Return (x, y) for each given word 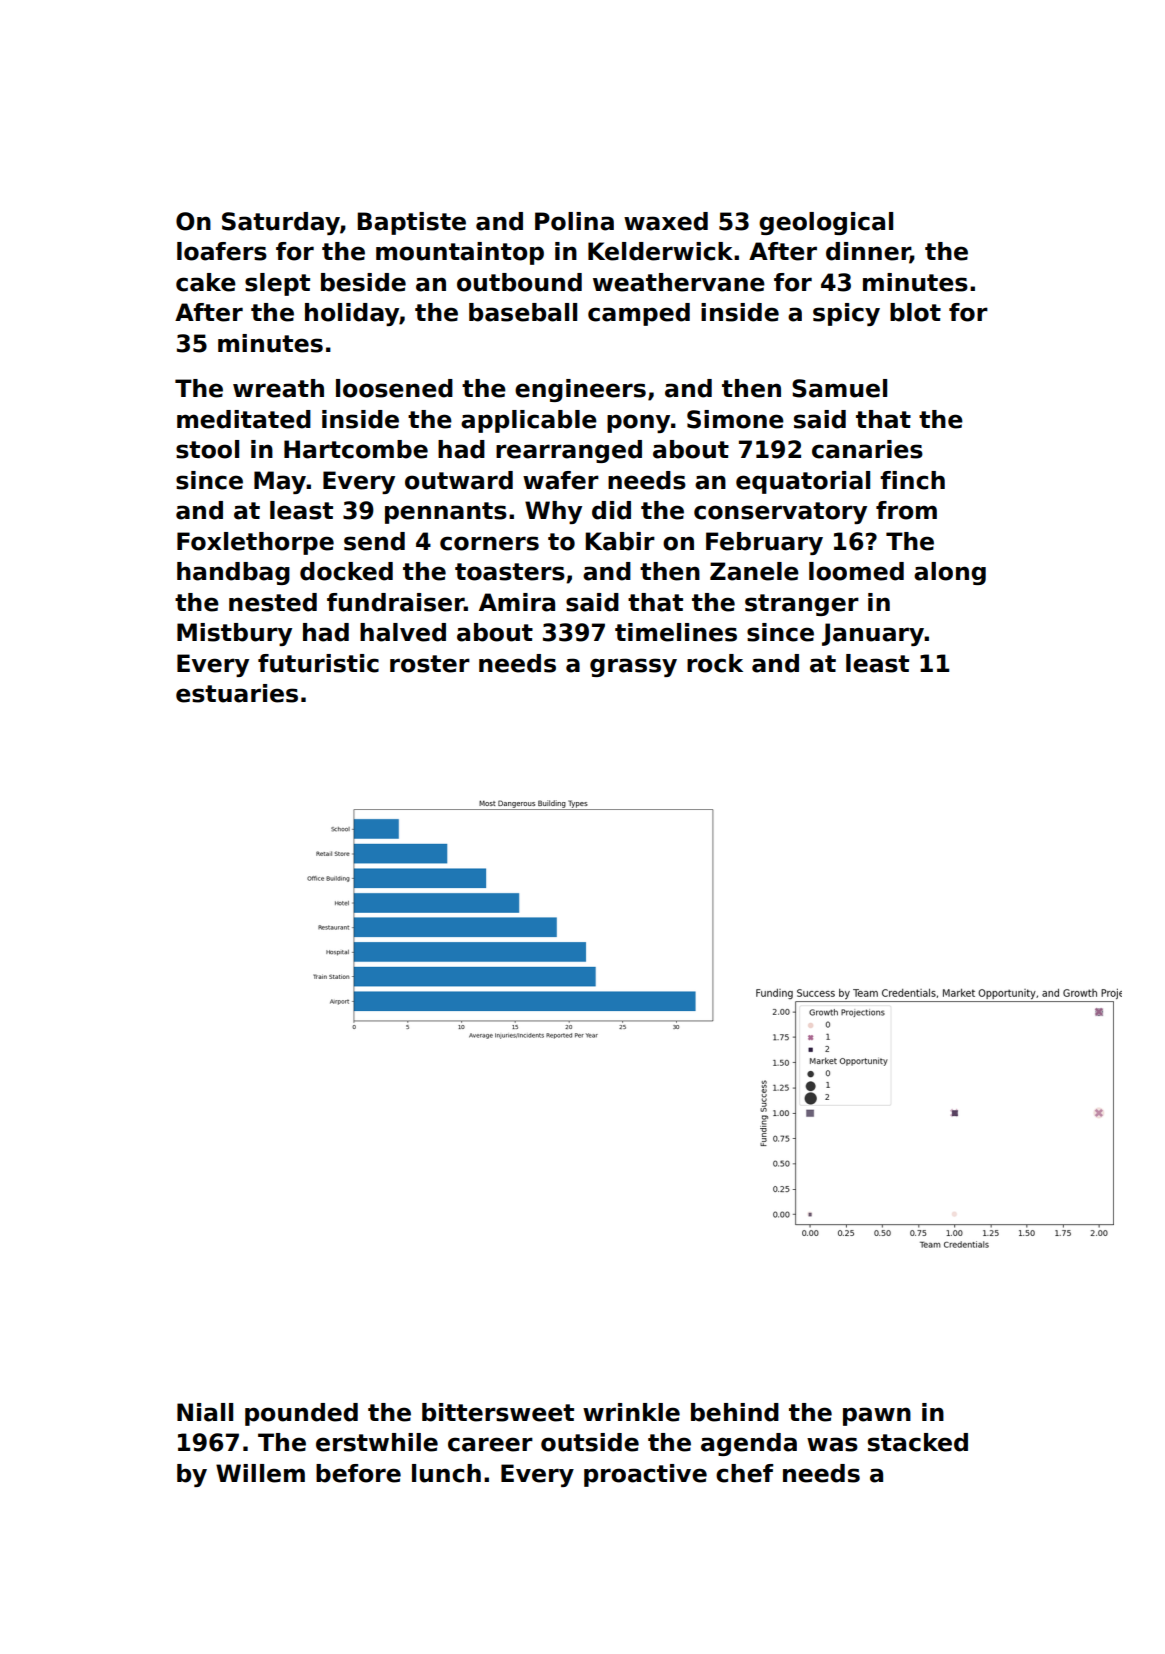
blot (915, 312)
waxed (666, 221)
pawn (877, 1416)
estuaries (237, 693)
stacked (918, 1442)
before (358, 1473)
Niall (205, 1412)
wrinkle (631, 1412)
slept (277, 284)
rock (715, 663)
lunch (446, 1473)
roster (430, 664)
